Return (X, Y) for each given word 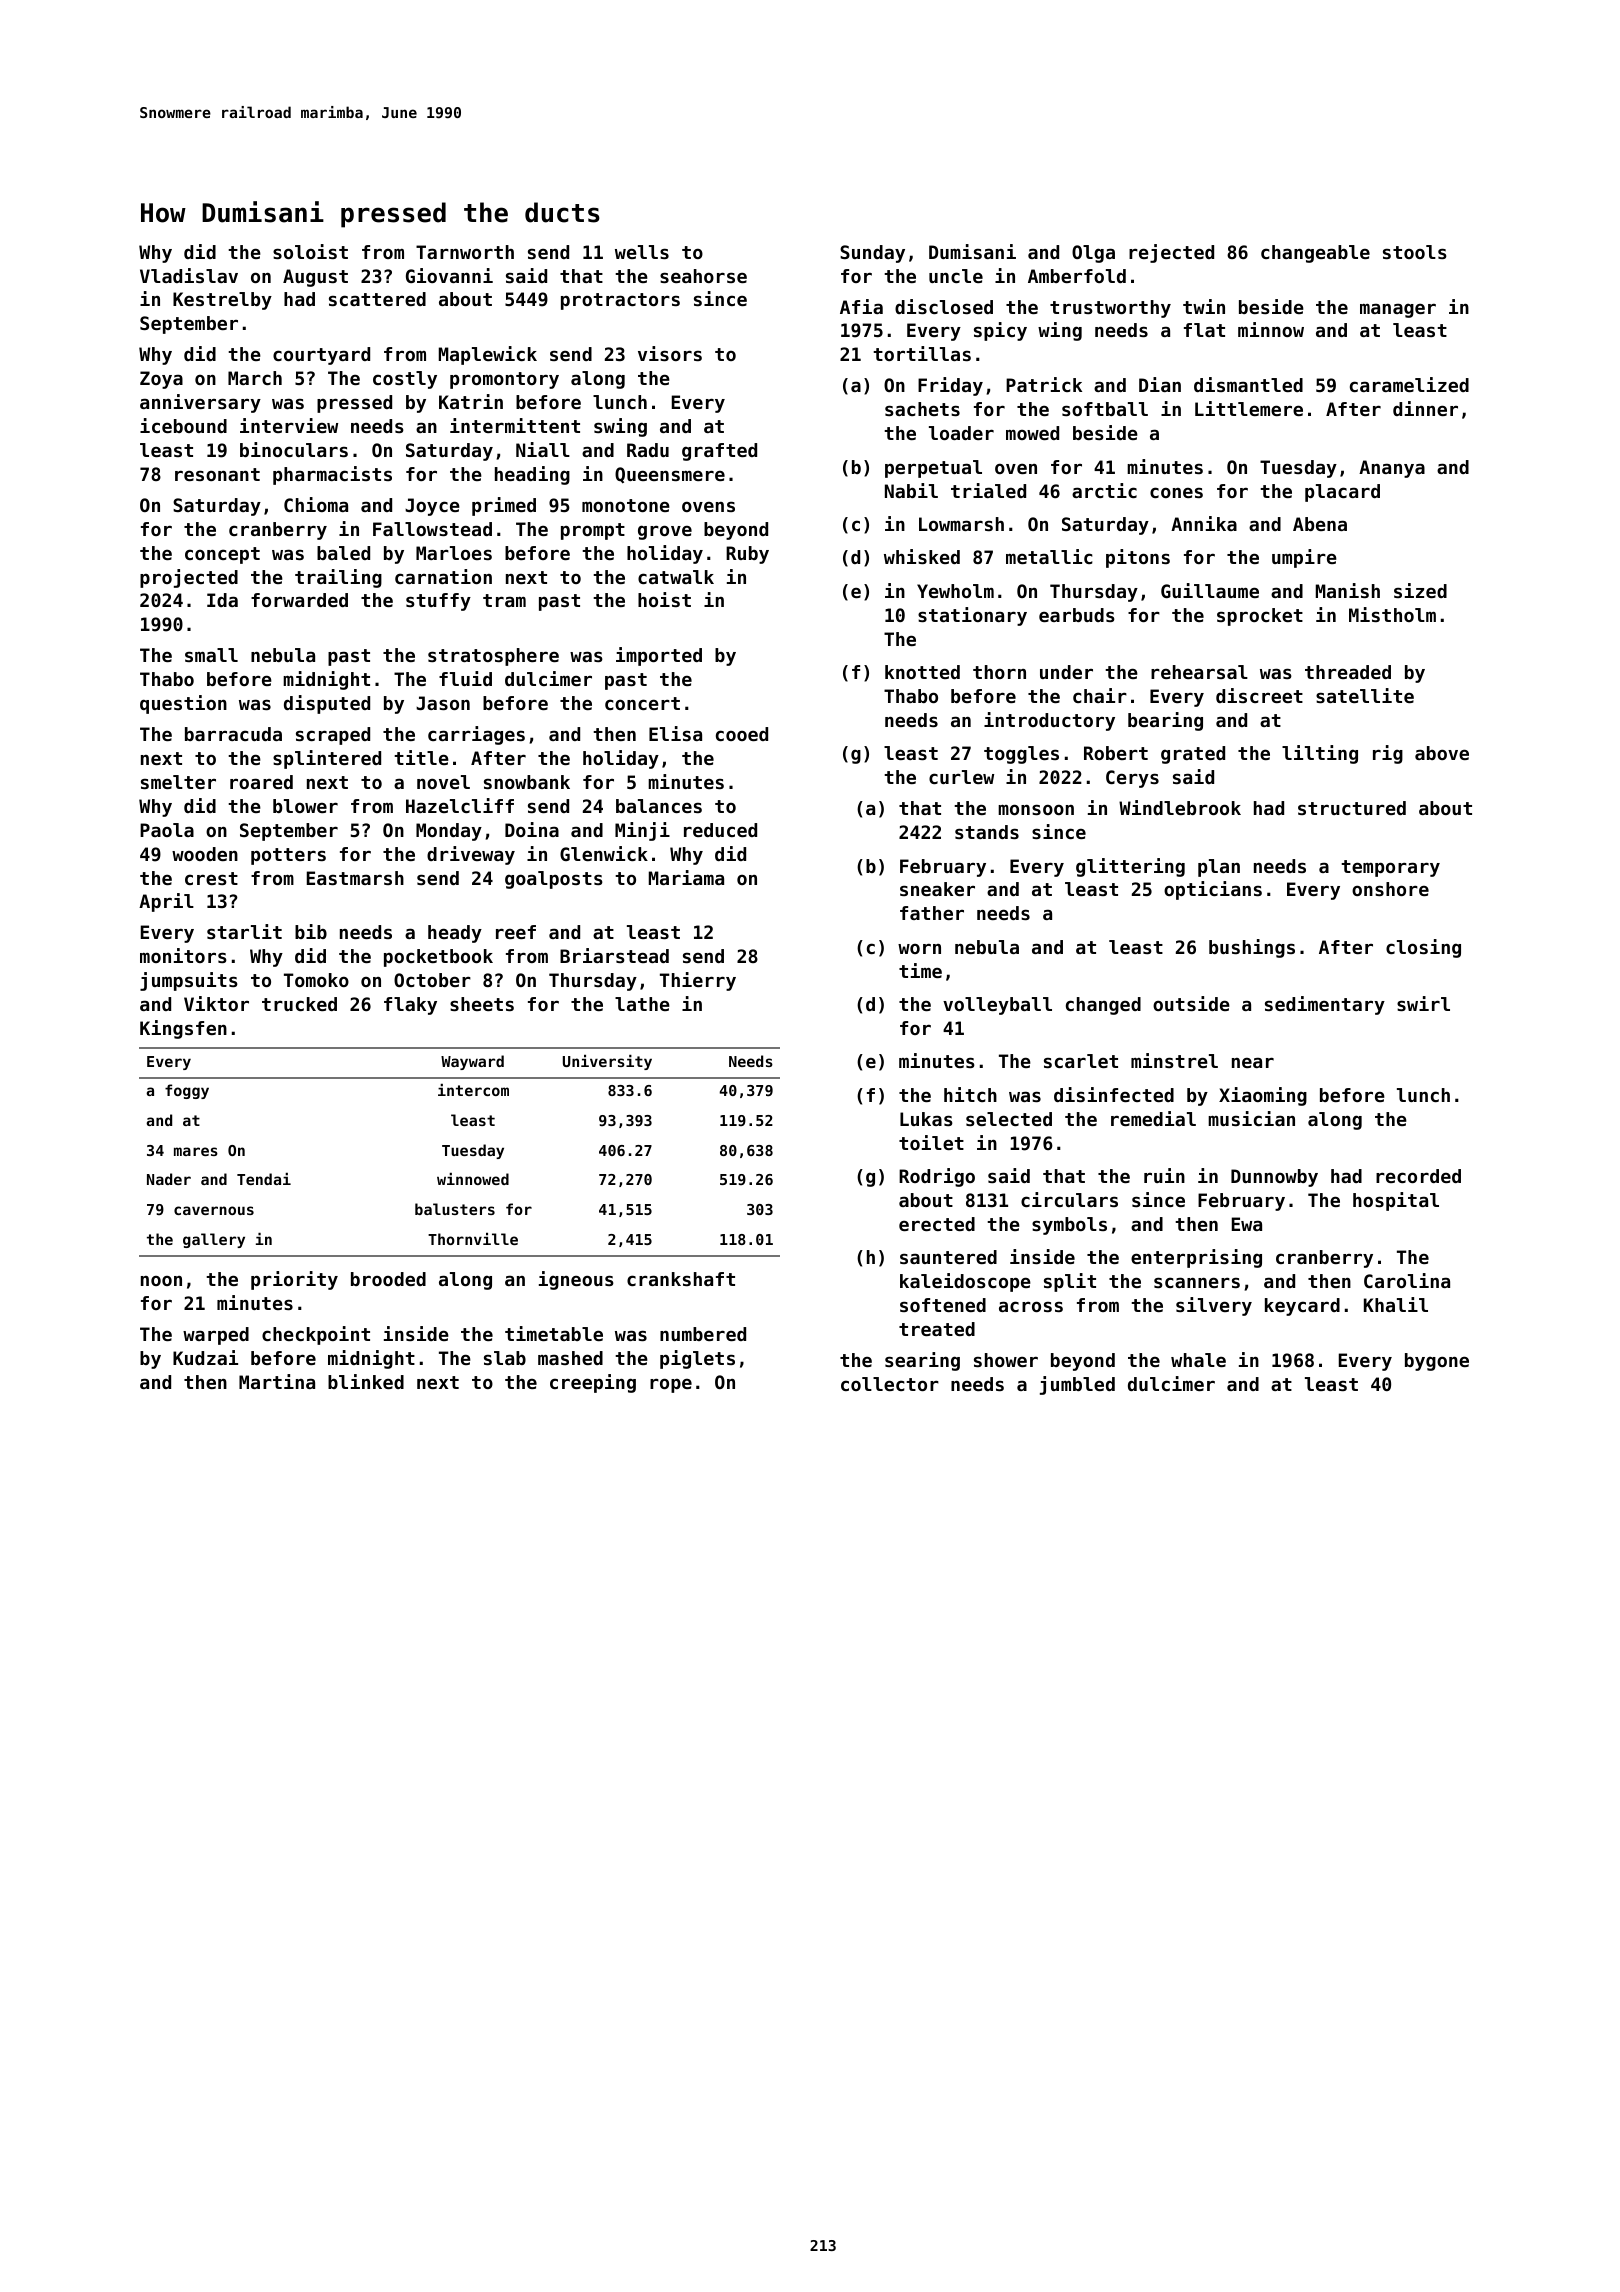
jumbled (1077, 1385)
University (607, 1062)
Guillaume (1210, 590)
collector (890, 1384)
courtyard (321, 356)
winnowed (473, 1179)
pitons (1138, 558)
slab (505, 1358)
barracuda (233, 734)
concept (222, 555)
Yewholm (955, 591)
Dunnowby (1274, 1178)
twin (1204, 306)
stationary (972, 616)
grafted (719, 452)
